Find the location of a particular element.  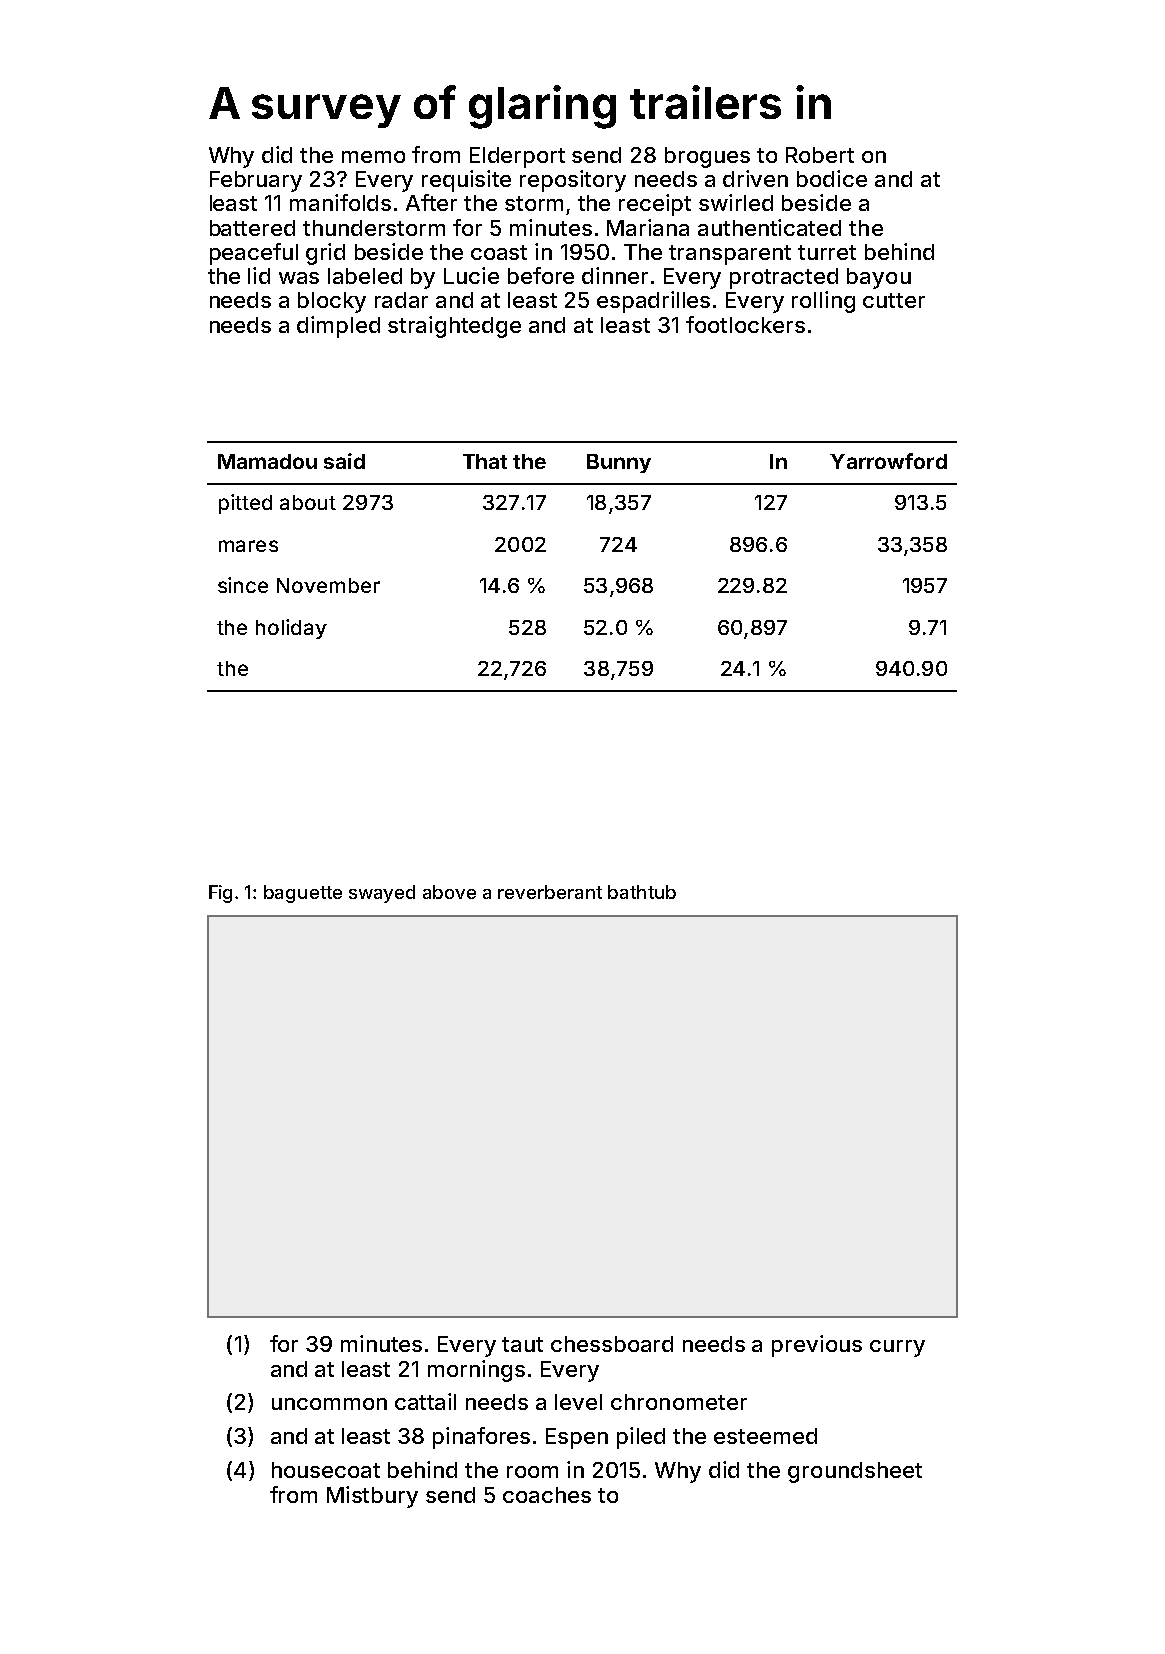

Bunny is located at coordinates (619, 463).
